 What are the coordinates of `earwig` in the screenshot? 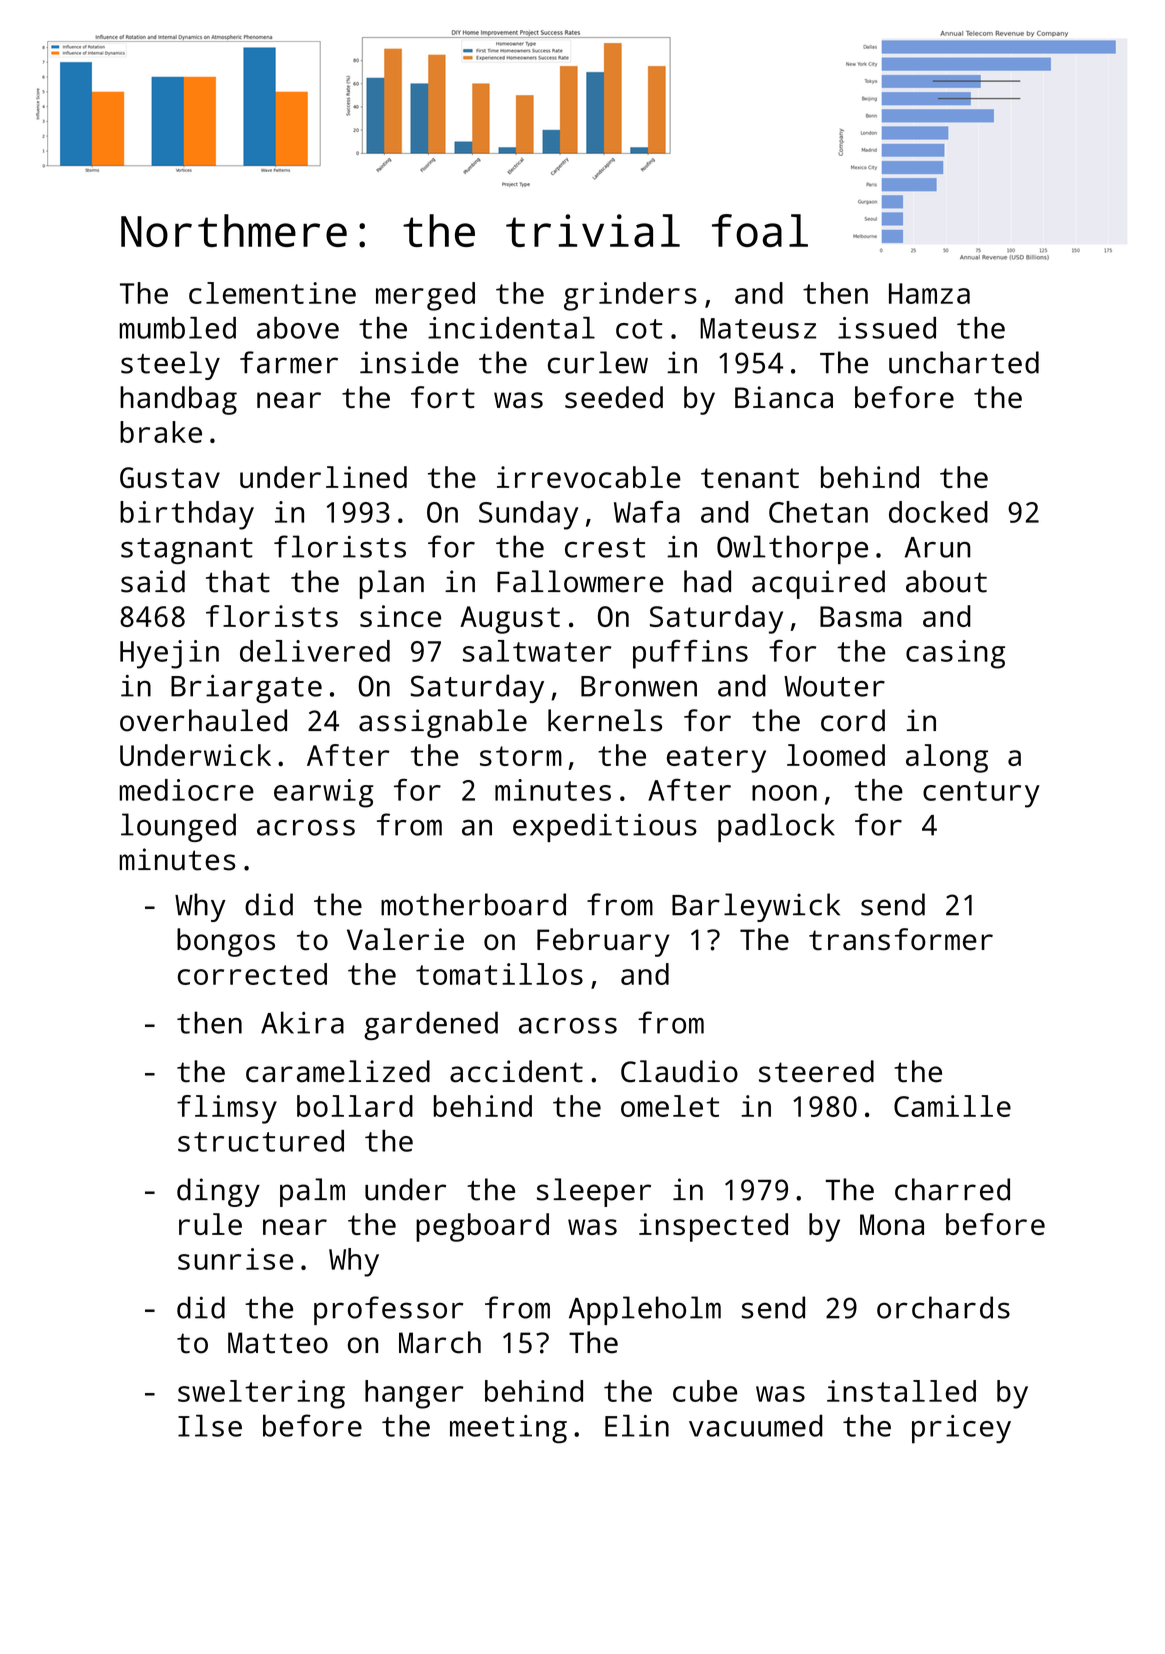 It's located at (323, 793).
